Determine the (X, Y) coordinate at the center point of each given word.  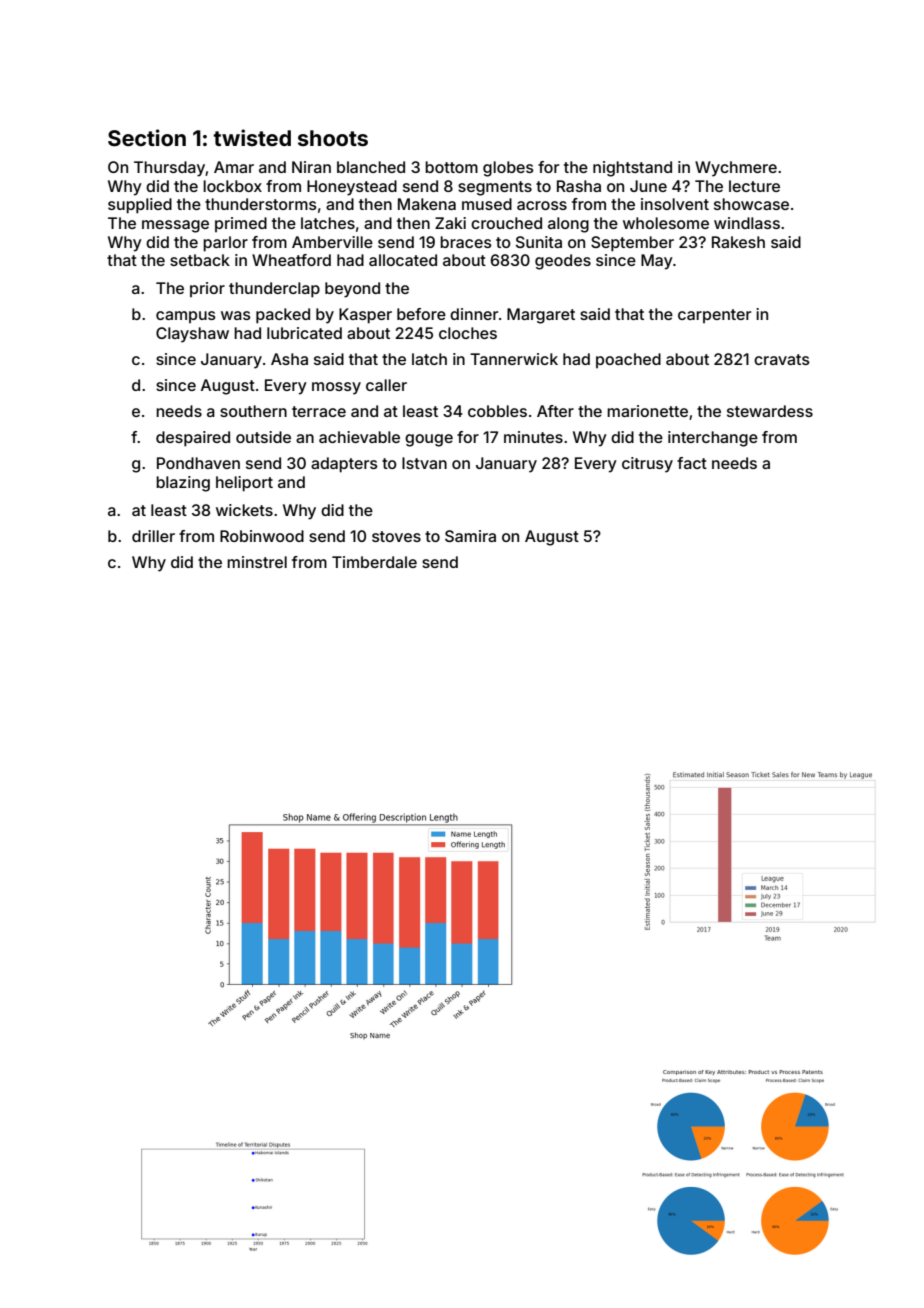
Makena (427, 204)
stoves (396, 536)
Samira (470, 536)
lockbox (232, 186)
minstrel (257, 562)
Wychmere (736, 169)
